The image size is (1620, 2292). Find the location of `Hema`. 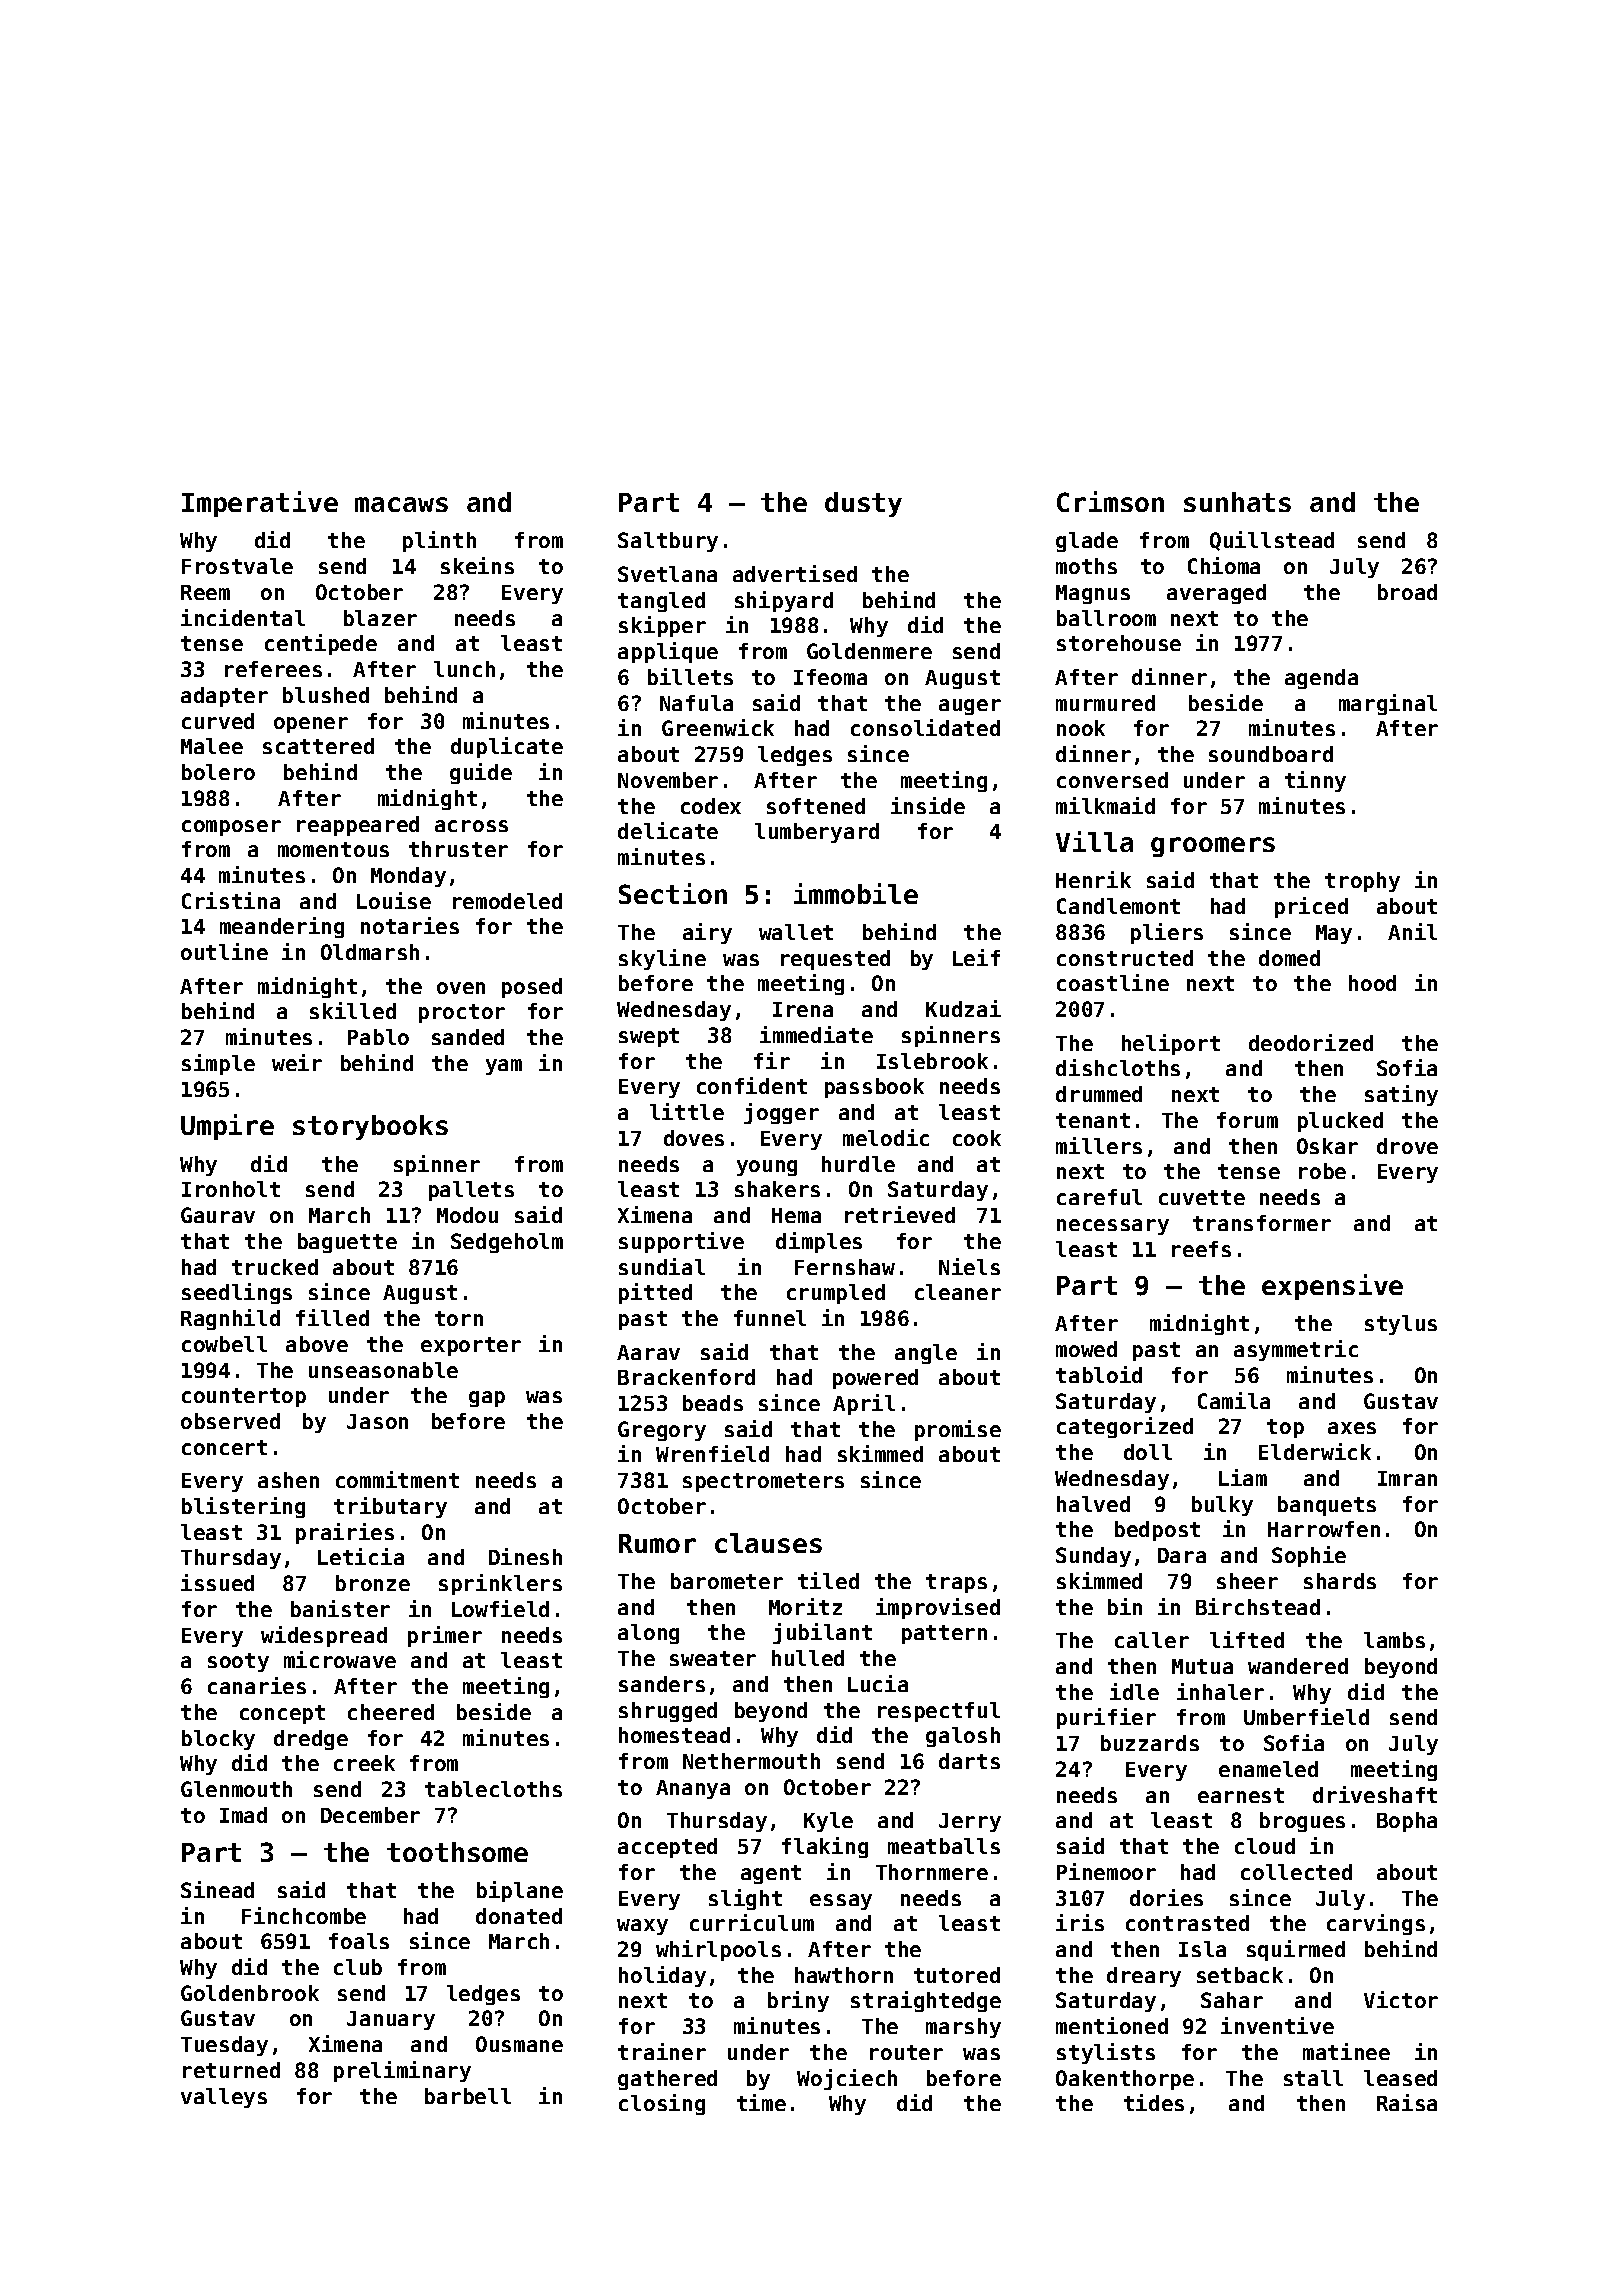

Hema is located at coordinates (796, 1215).
